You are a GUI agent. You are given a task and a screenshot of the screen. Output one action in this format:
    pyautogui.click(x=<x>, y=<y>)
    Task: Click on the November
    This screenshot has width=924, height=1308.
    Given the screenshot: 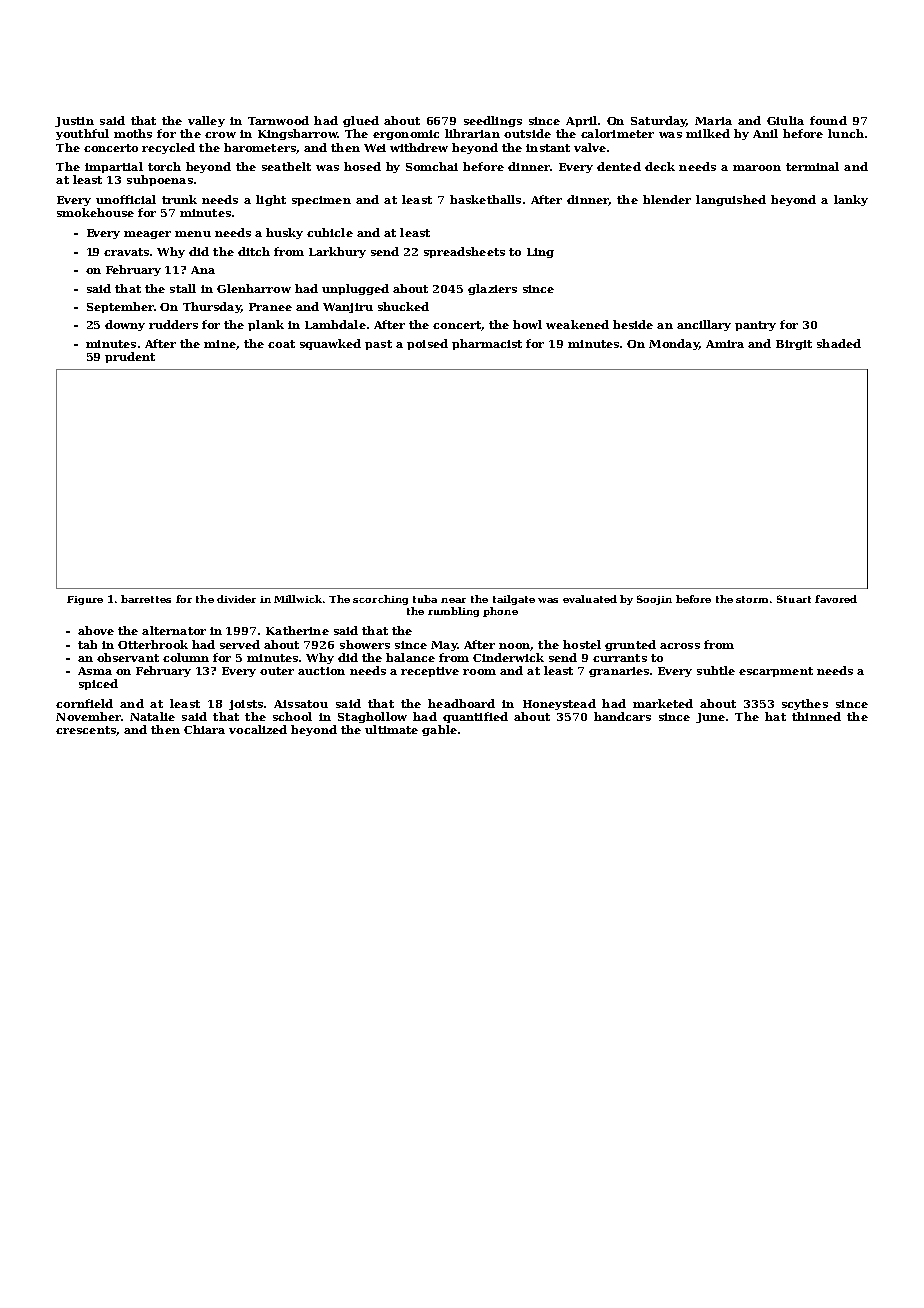 What is the action you would take?
    pyautogui.click(x=88, y=716)
